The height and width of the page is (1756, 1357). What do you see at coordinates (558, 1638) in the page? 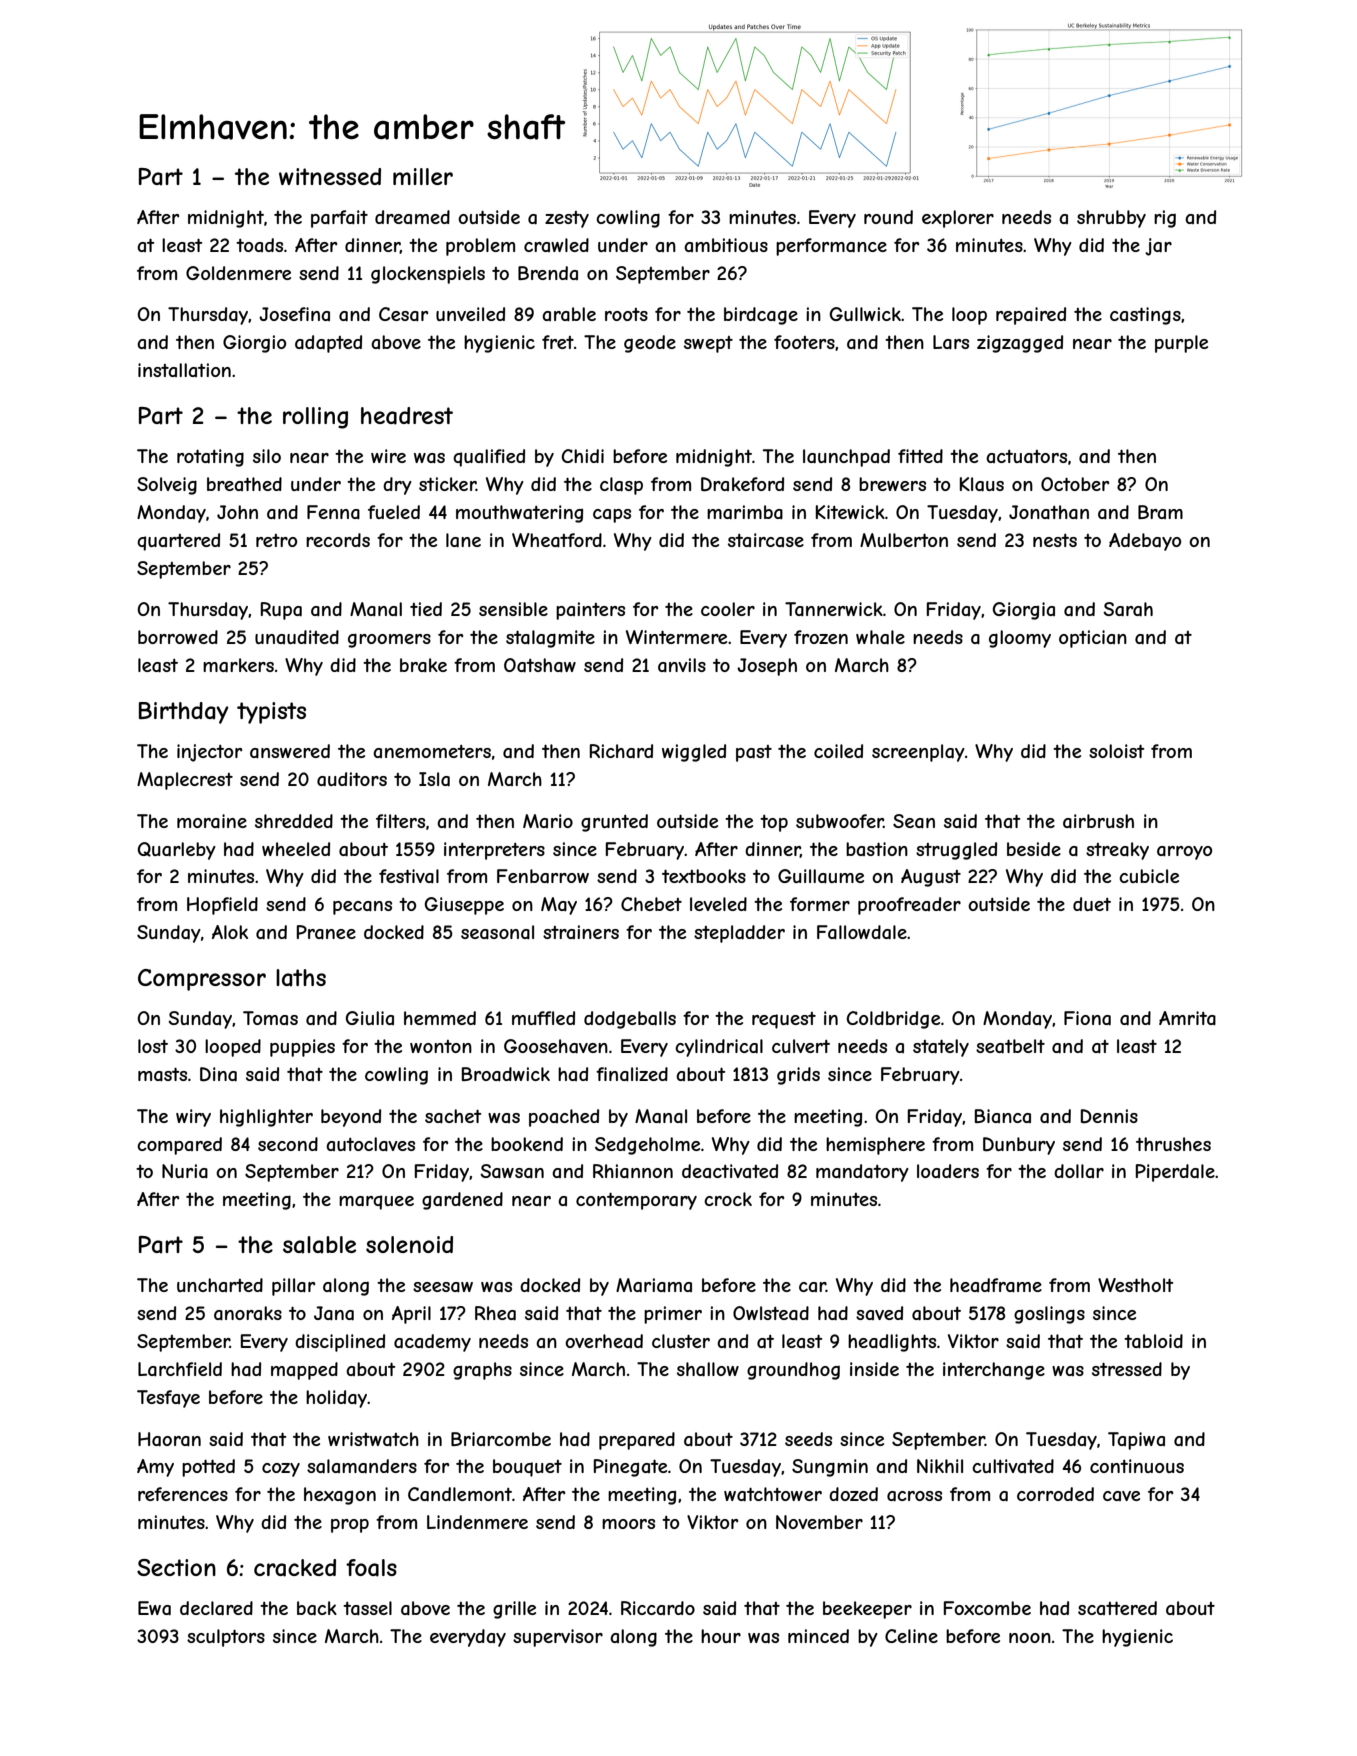
I see `supervisor` at bounding box center [558, 1638].
